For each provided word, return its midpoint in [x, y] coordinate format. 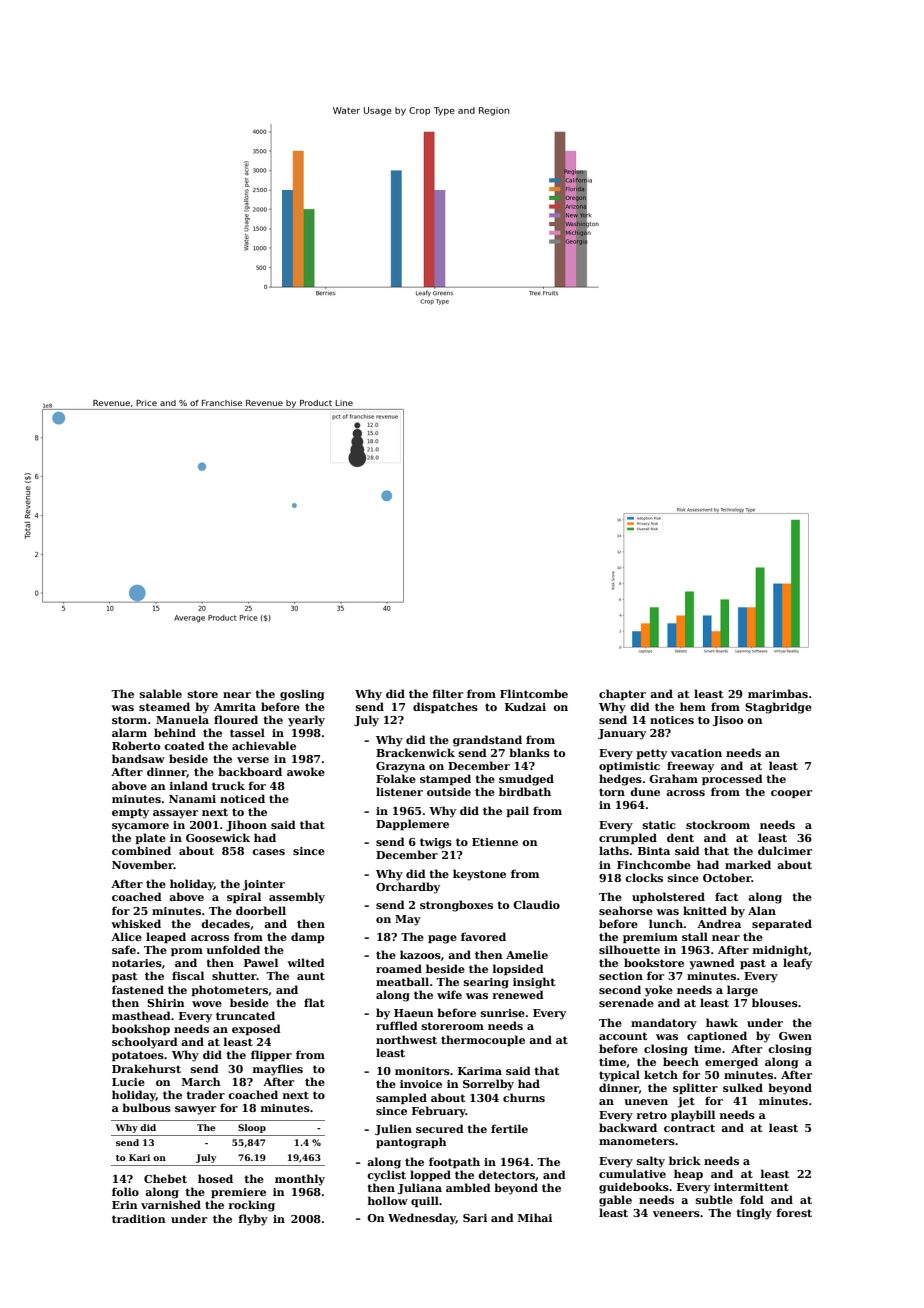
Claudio [536, 904]
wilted [306, 962]
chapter [622, 694]
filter [448, 693]
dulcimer [785, 850]
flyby [253, 1220]
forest [794, 1212]
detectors [506, 1174]
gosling [302, 695]
